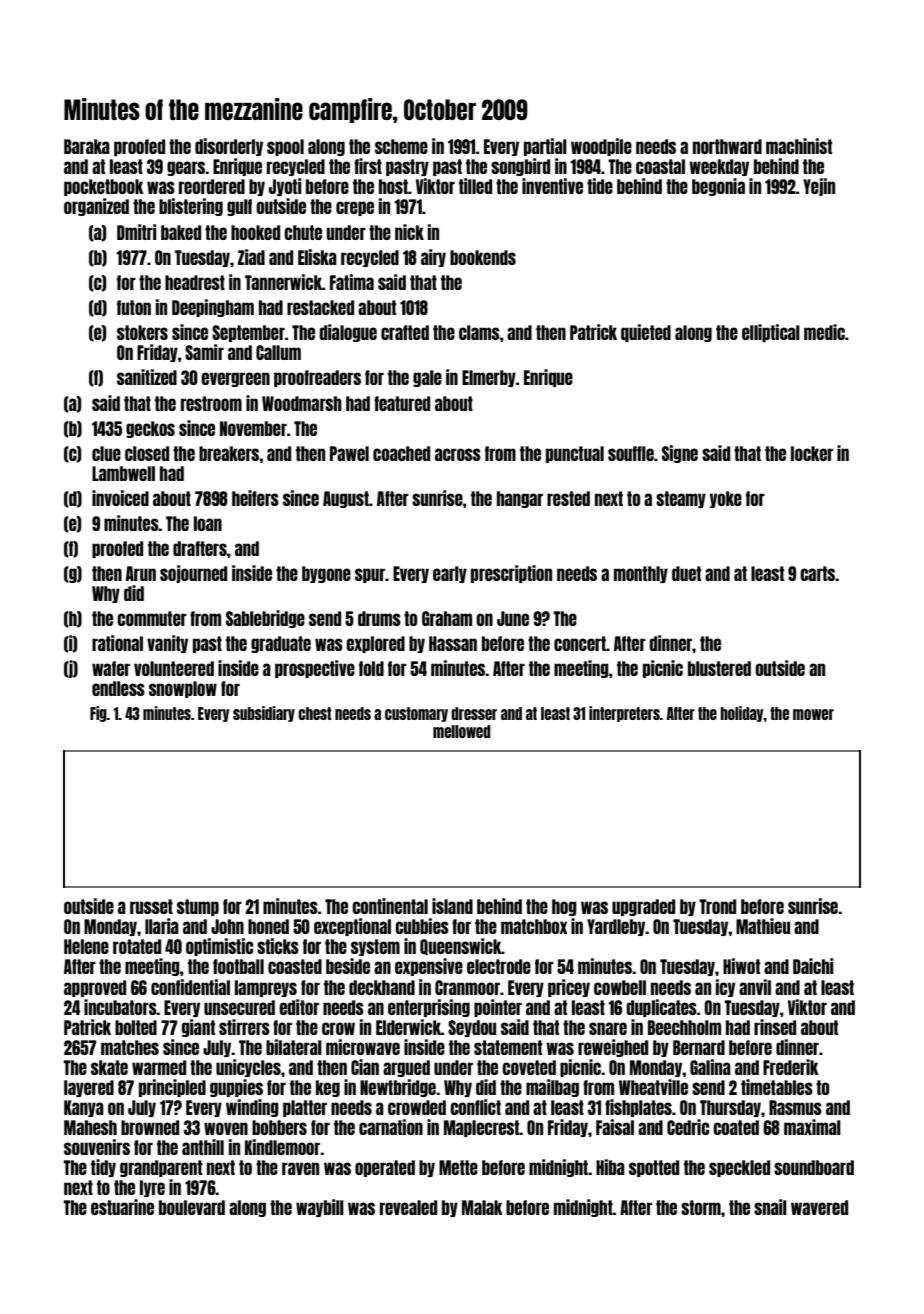 This screenshot has width=924, height=1314. What do you see at coordinates (87, 146) in the screenshot?
I see `Baraka` at bounding box center [87, 146].
